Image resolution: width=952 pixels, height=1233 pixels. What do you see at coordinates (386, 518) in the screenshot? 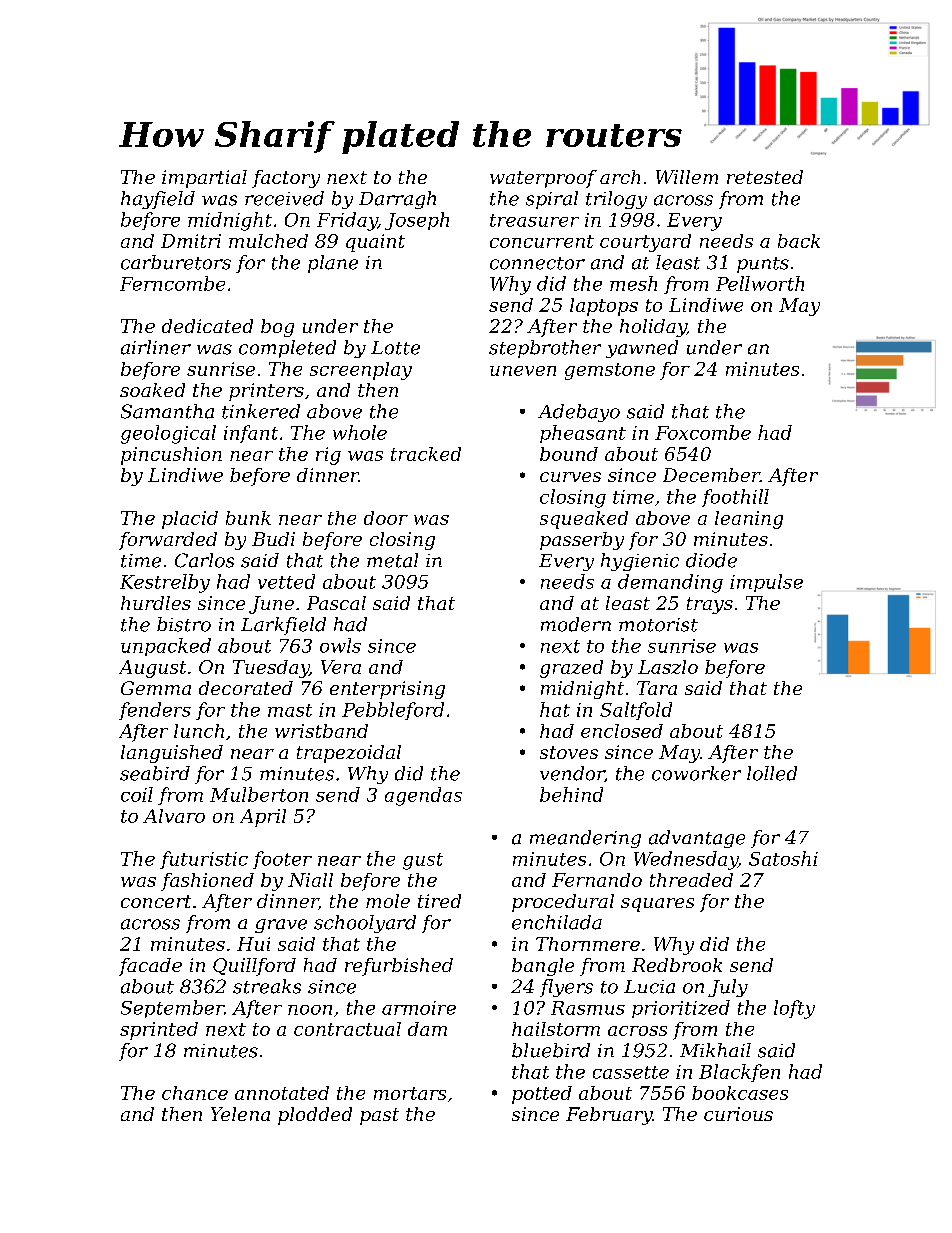
I see `door` at bounding box center [386, 518].
